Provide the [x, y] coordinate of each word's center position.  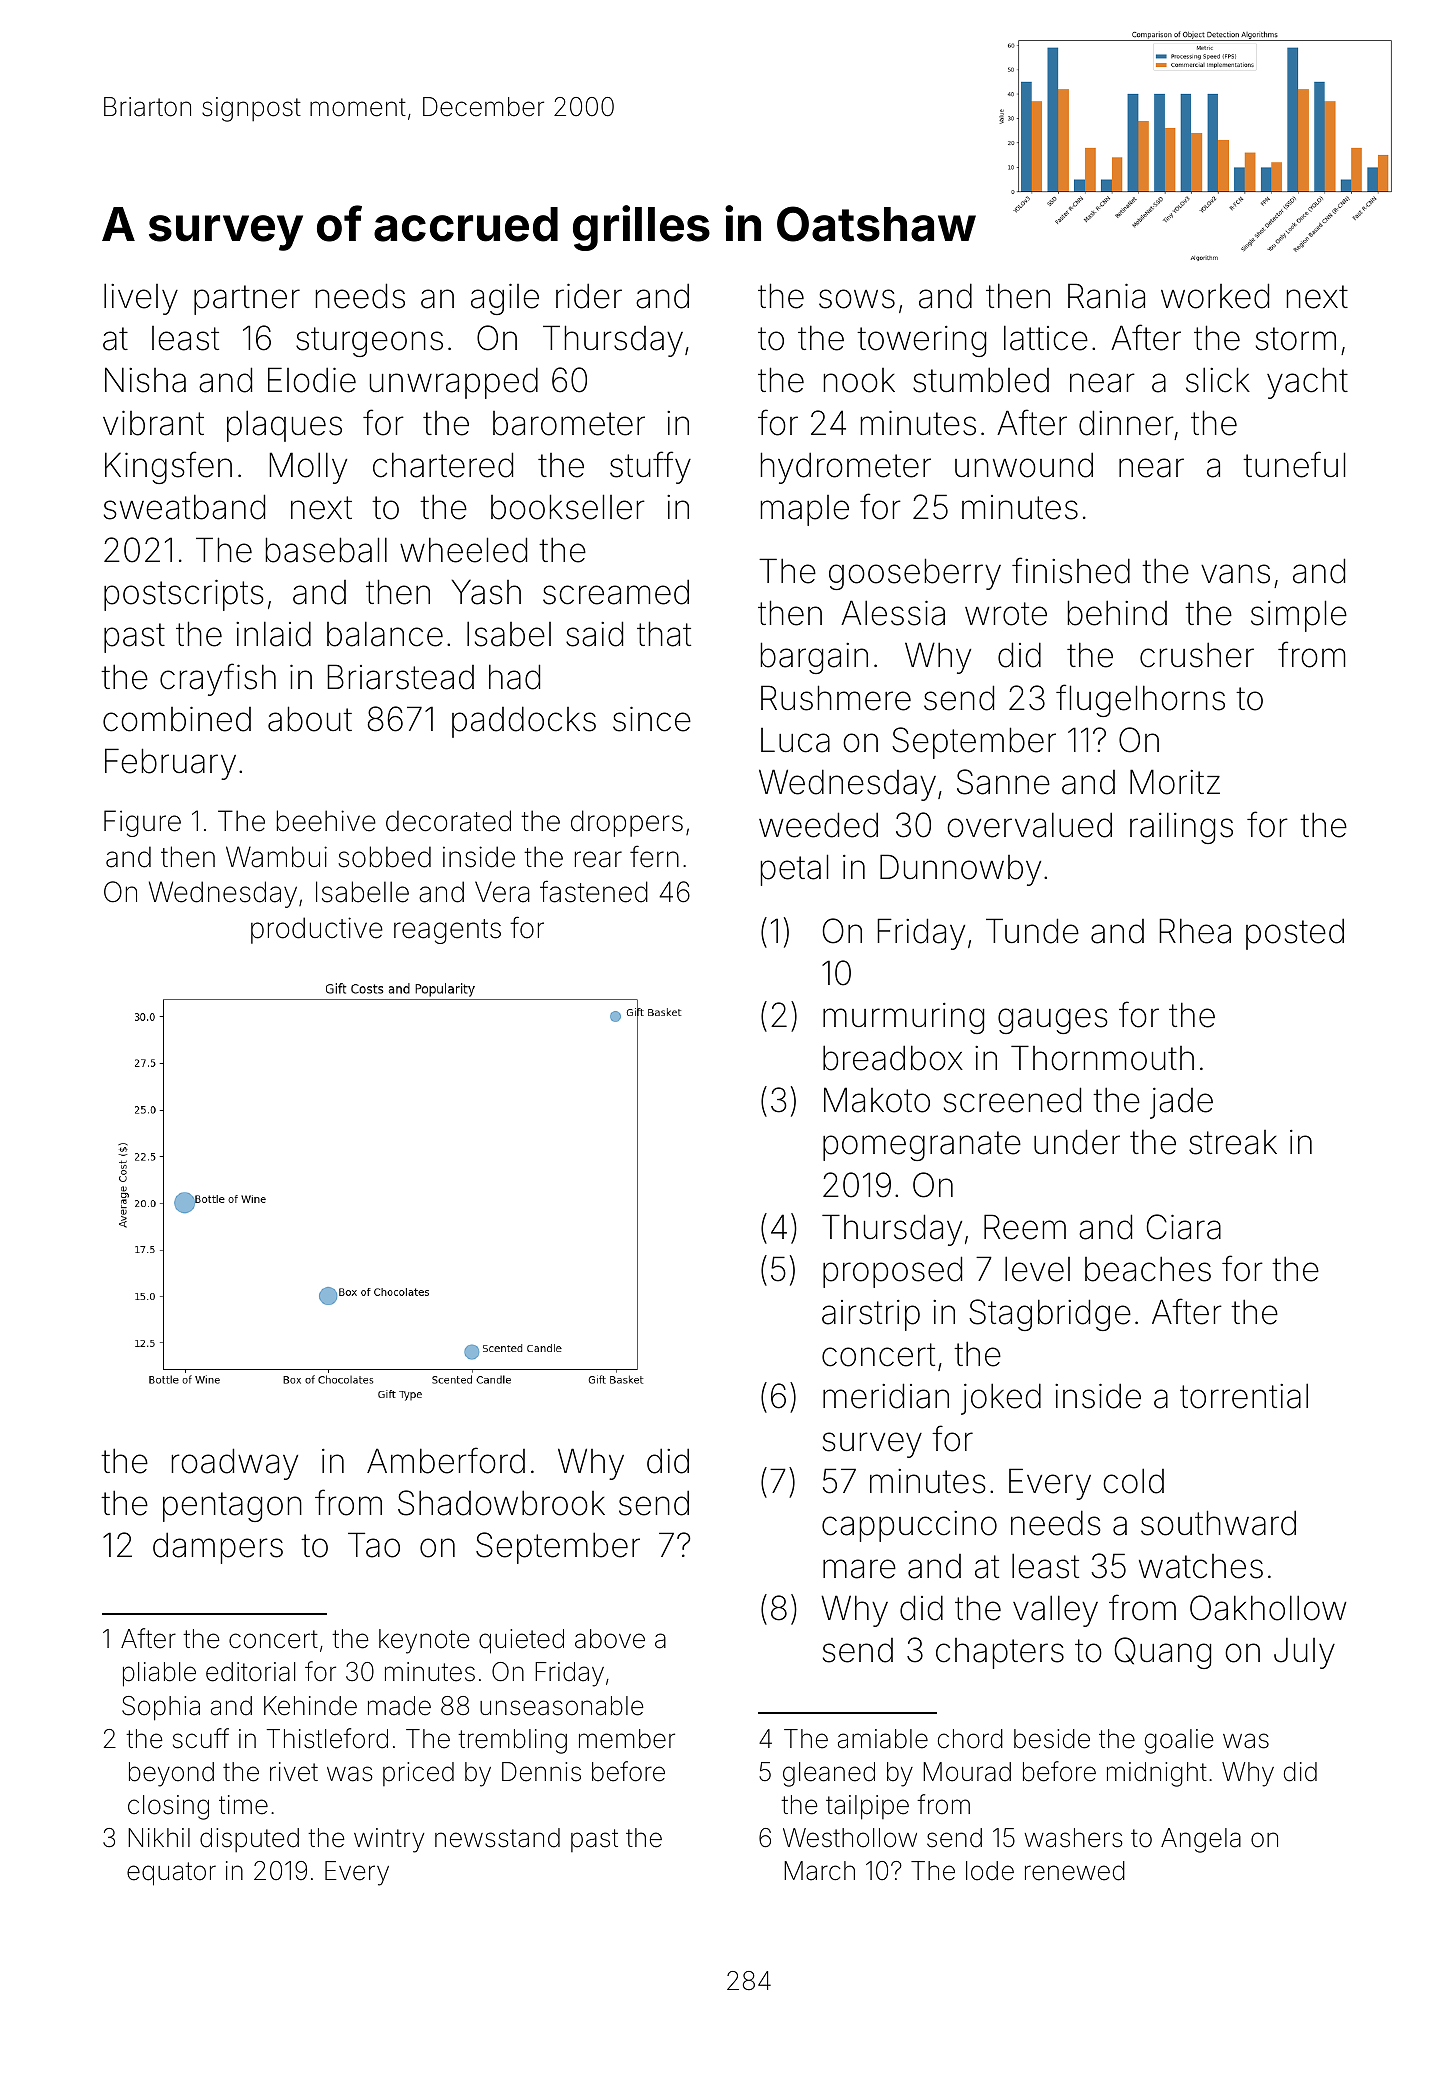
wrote [1006, 614]
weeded [818, 825]
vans [1235, 574]
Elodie [312, 380]
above [610, 1639]
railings [1181, 828]
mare [859, 1569]
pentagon [232, 1507]
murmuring [903, 1018]
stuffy [650, 467]
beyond [171, 1774]
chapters [1000, 1653]
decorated [448, 821]
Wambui [276, 857]
